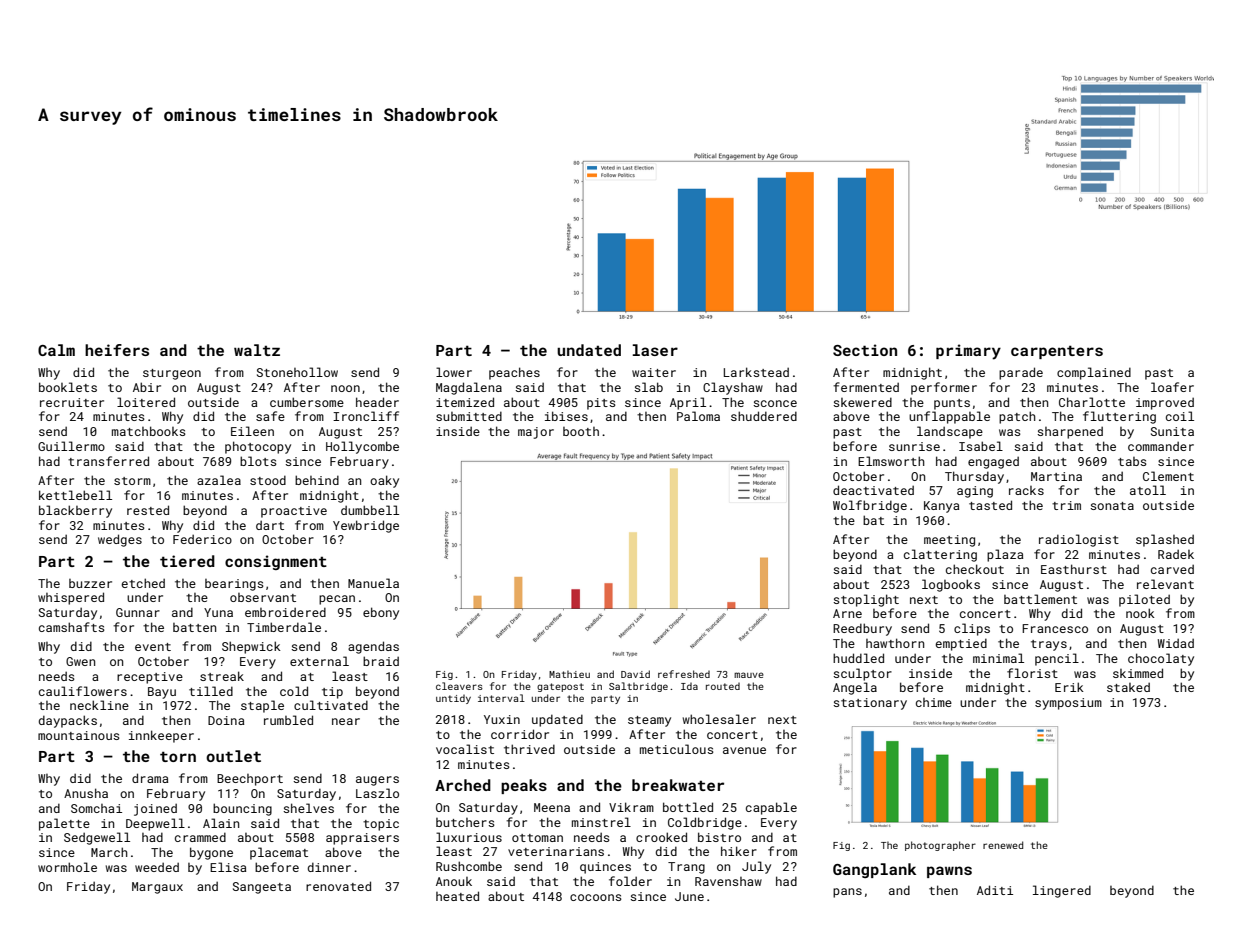 Image resolution: width=1233 pixels, height=952 pixels. Describe the element at coordinates (874, 870) in the image. I see `Gangplank` at that location.
